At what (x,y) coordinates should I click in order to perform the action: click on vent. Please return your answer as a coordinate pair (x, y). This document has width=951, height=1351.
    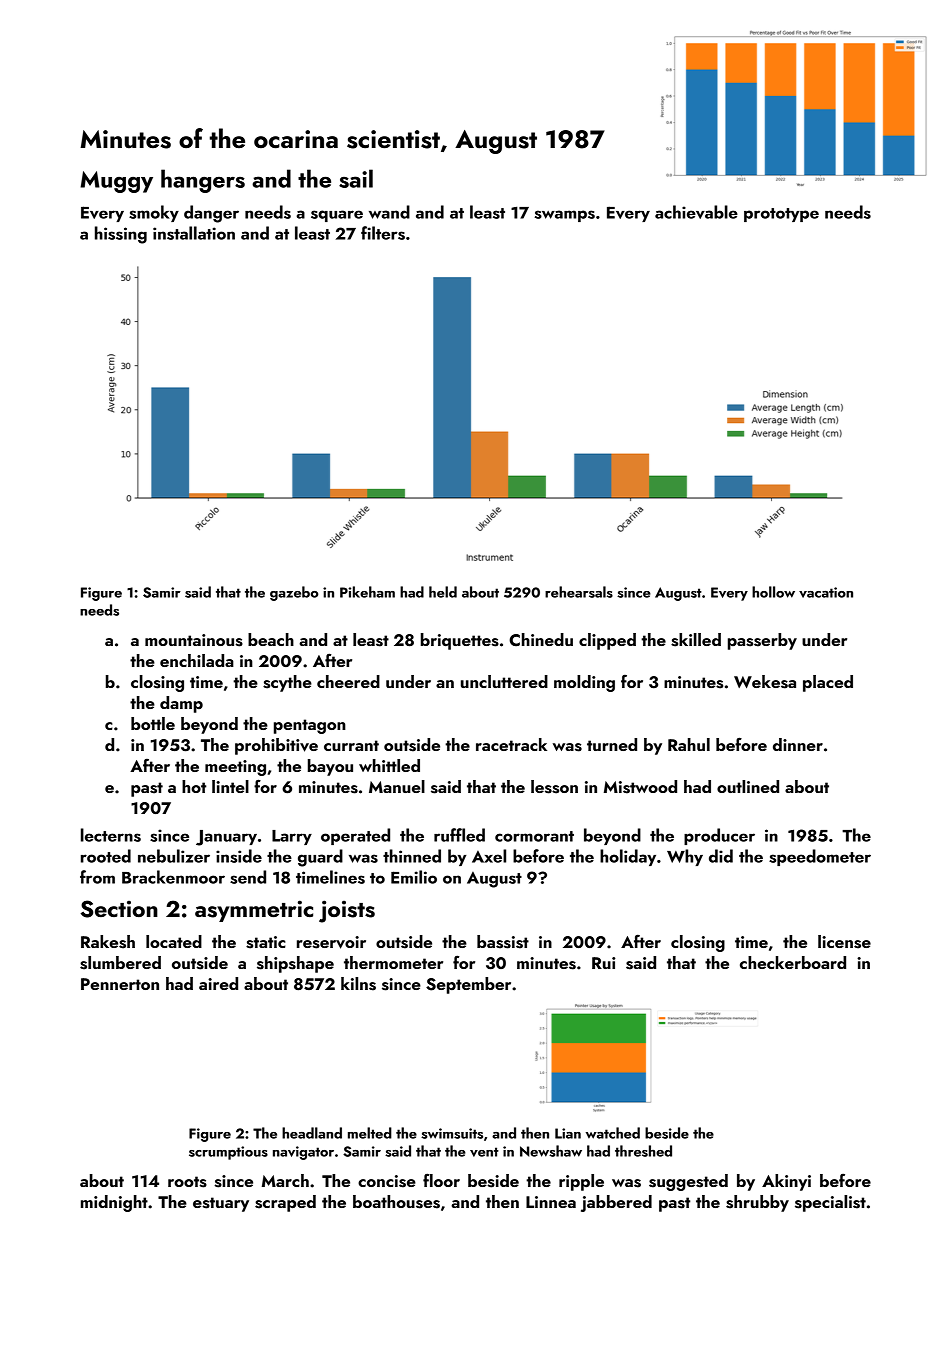
    Looking at the image, I should click on (484, 1152).
